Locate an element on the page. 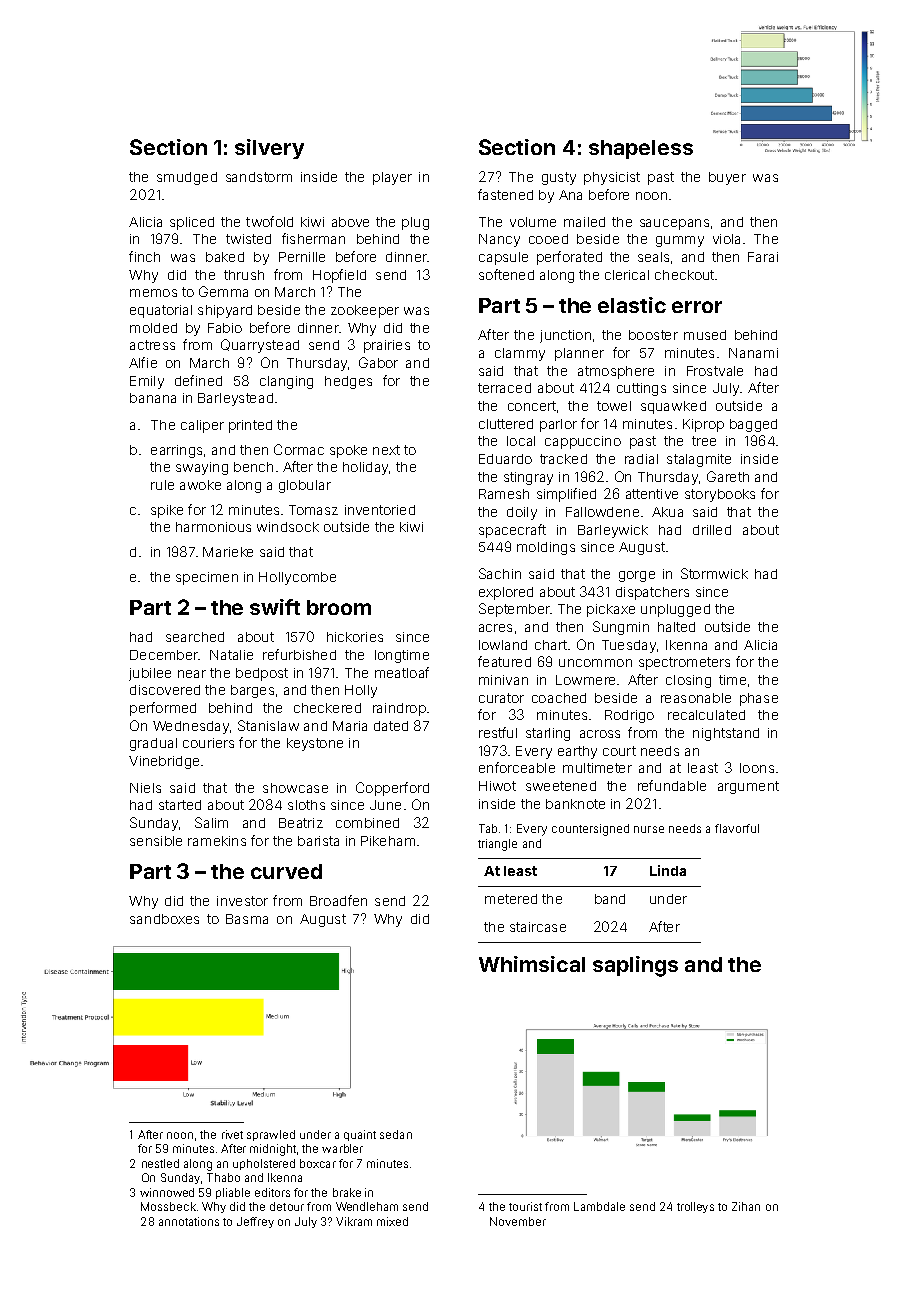 The height and width of the page is (1316, 908). searched is located at coordinates (195, 637).
